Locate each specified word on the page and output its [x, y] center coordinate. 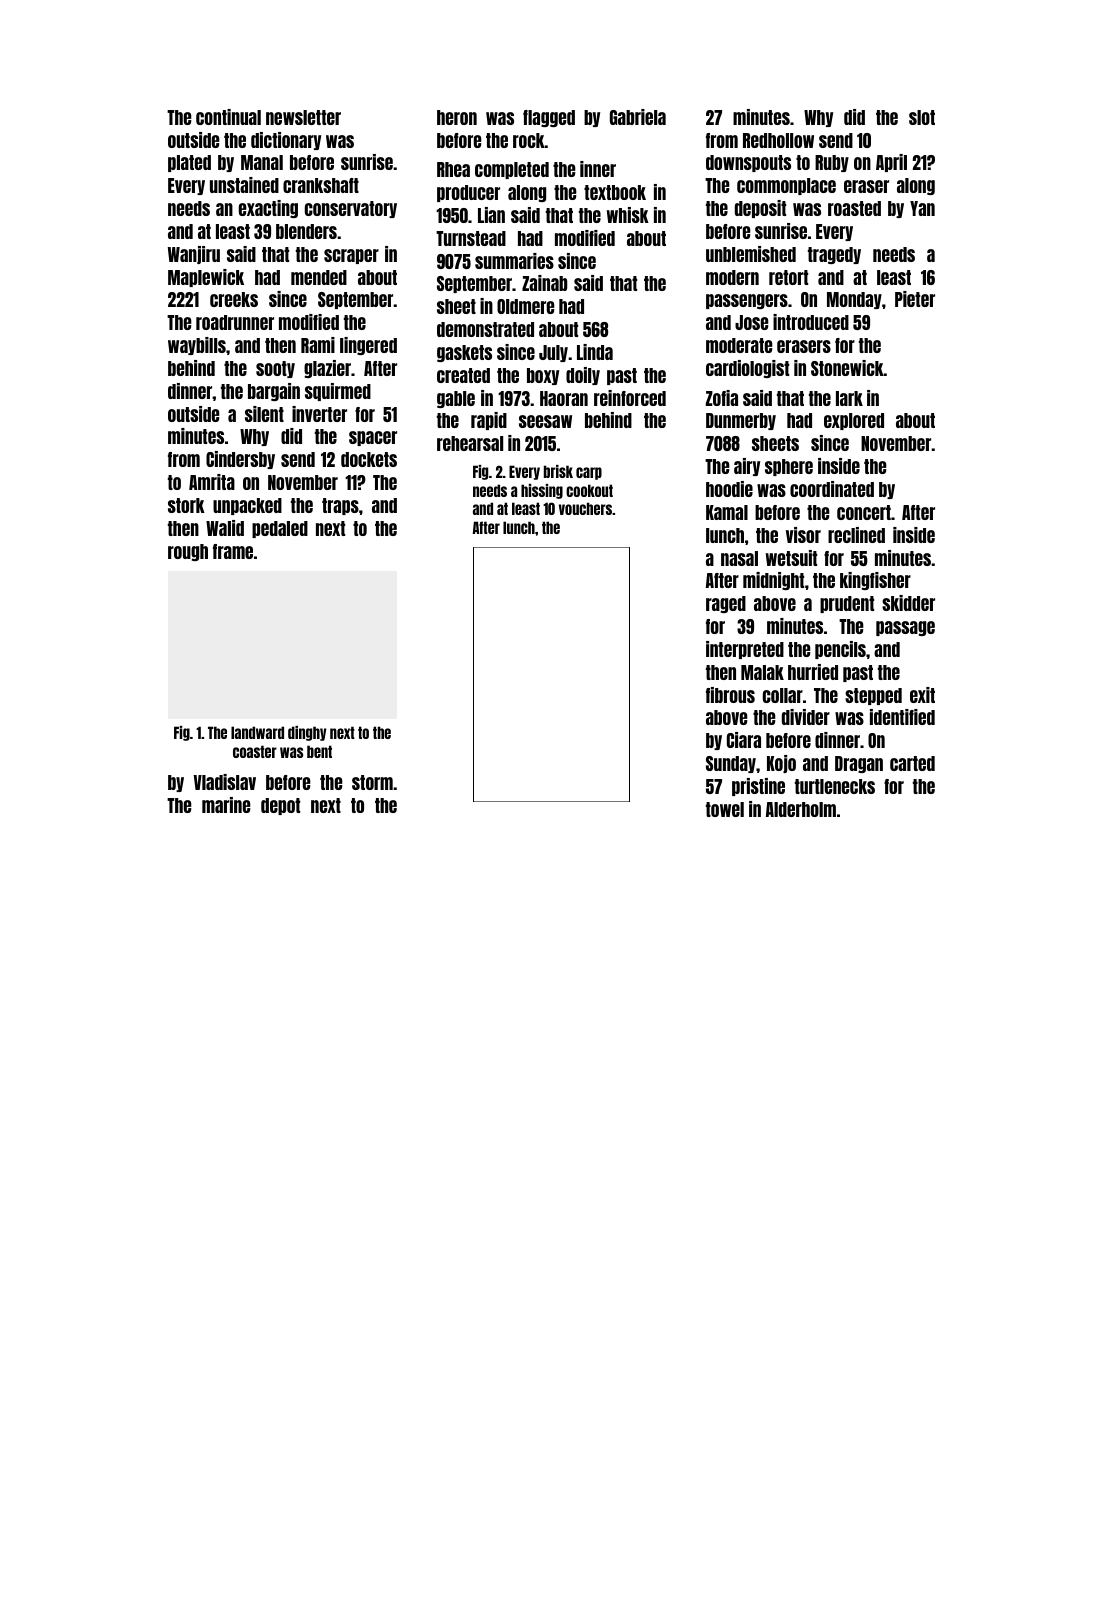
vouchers [585, 508]
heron [457, 117]
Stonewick [847, 368]
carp [589, 473]
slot [922, 117]
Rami [318, 345]
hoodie [729, 489]
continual [228, 117]
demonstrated [485, 329]
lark [849, 398]
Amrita [212, 482]
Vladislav [224, 782]
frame [233, 551]
